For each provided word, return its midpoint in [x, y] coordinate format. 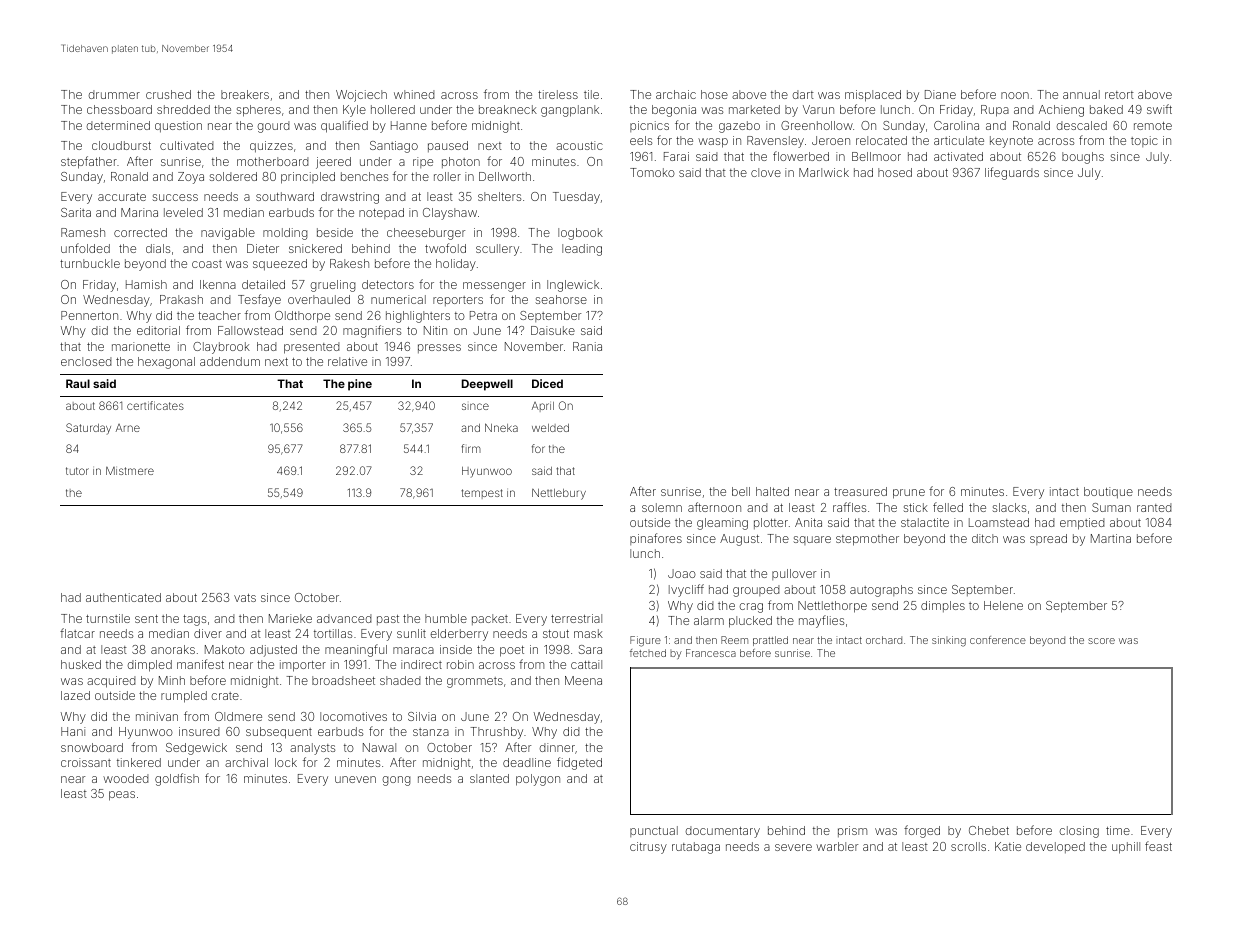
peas [122, 796]
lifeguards [1012, 173]
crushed [168, 94]
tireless [558, 94]
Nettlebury [559, 494]
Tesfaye [259, 300]
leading [582, 250]
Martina [1111, 538]
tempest [482, 494]
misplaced [873, 96]
